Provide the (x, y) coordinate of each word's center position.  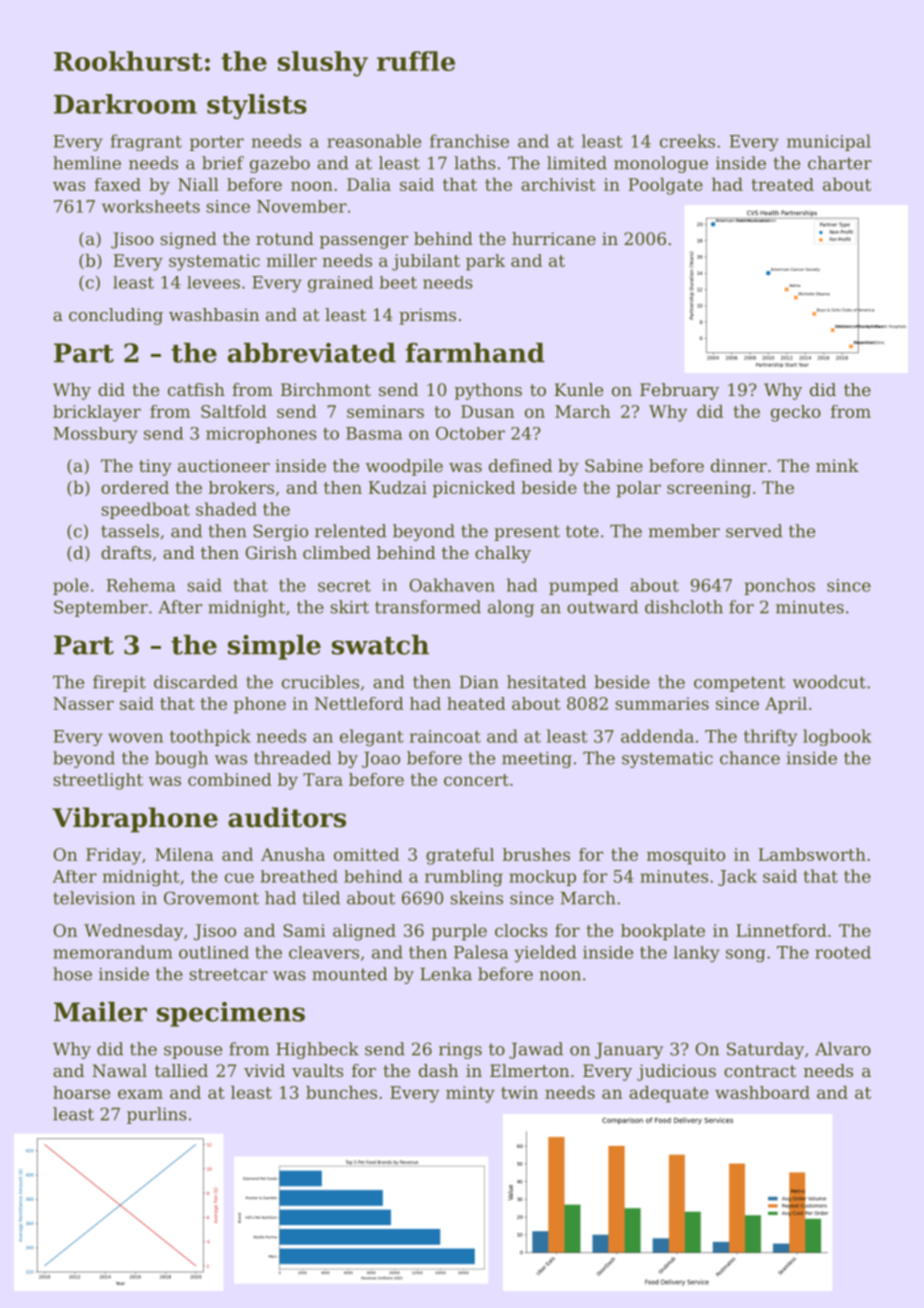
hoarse (81, 1092)
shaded (226, 509)
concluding (116, 316)
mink (837, 465)
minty (470, 1094)
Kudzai (398, 487)
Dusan (487, 411)
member (684, 531)
